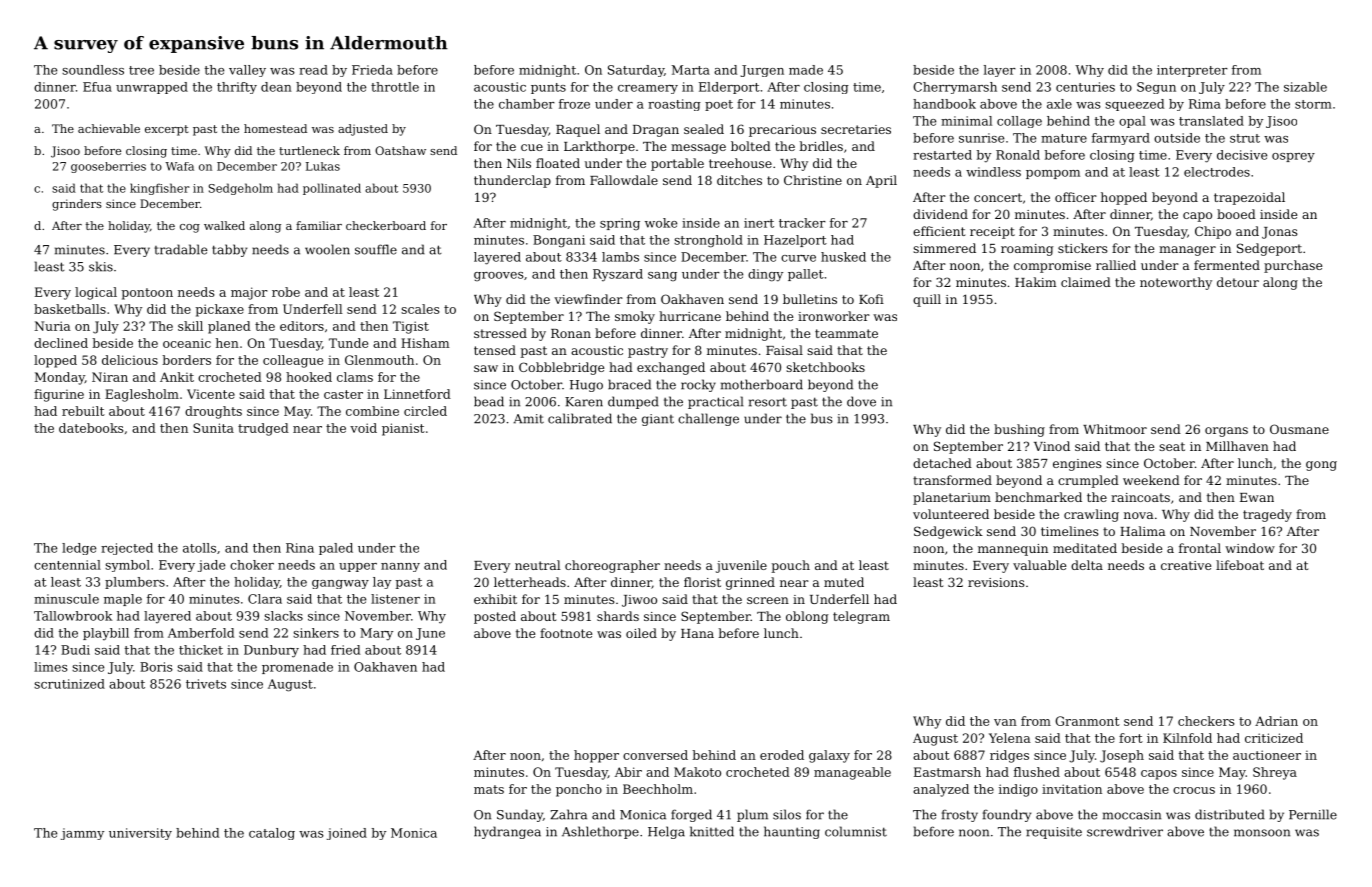 This page has width=1372, height=887. What do you see at coordinates (376, 634) in the page?
I see `Mary` at bounding box center [376, 634].
